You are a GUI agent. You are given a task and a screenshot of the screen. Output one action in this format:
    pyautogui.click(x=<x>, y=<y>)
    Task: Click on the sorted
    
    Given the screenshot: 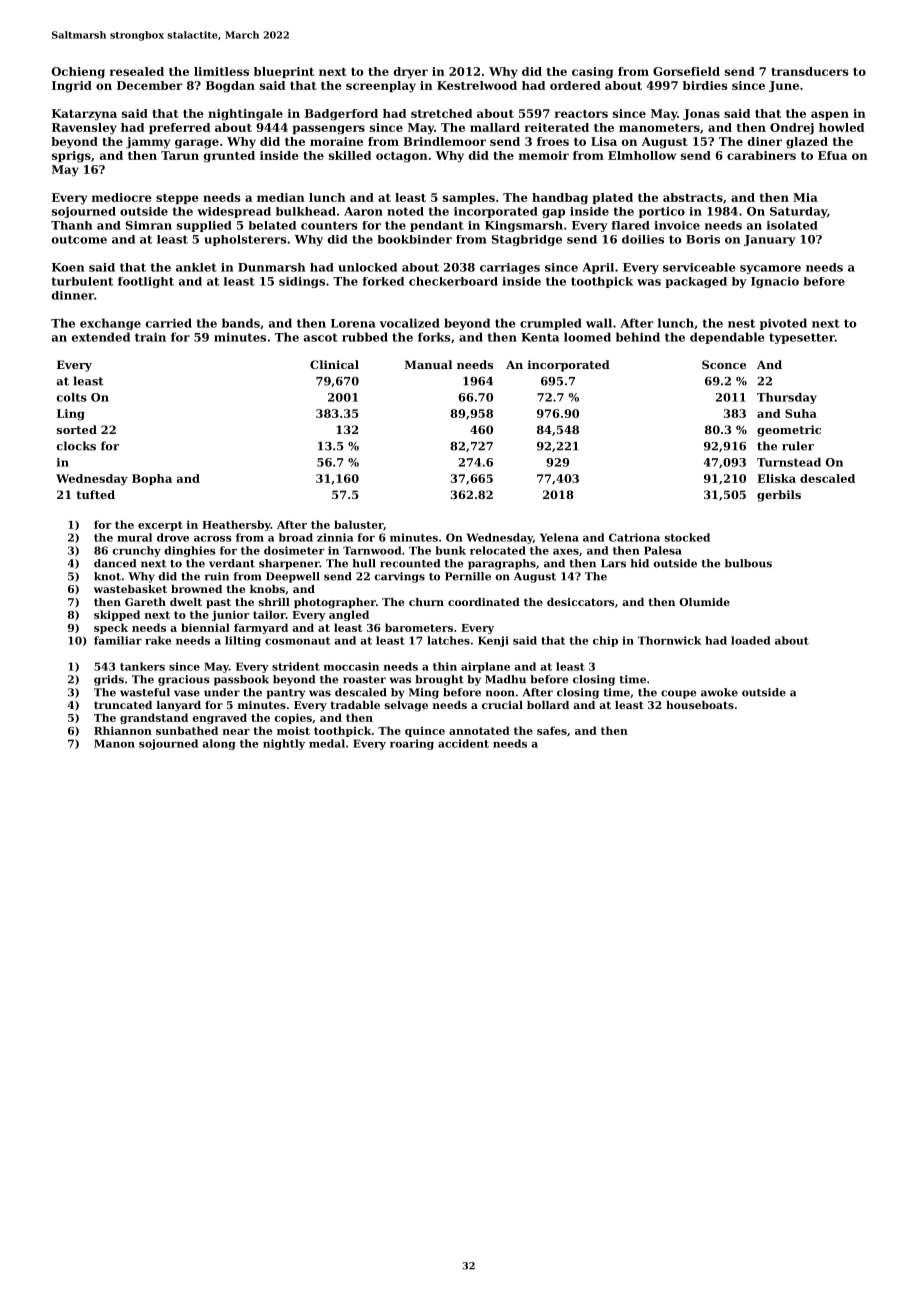 What is the action you would take?
    pyautogui.click(x=77, y=429)
